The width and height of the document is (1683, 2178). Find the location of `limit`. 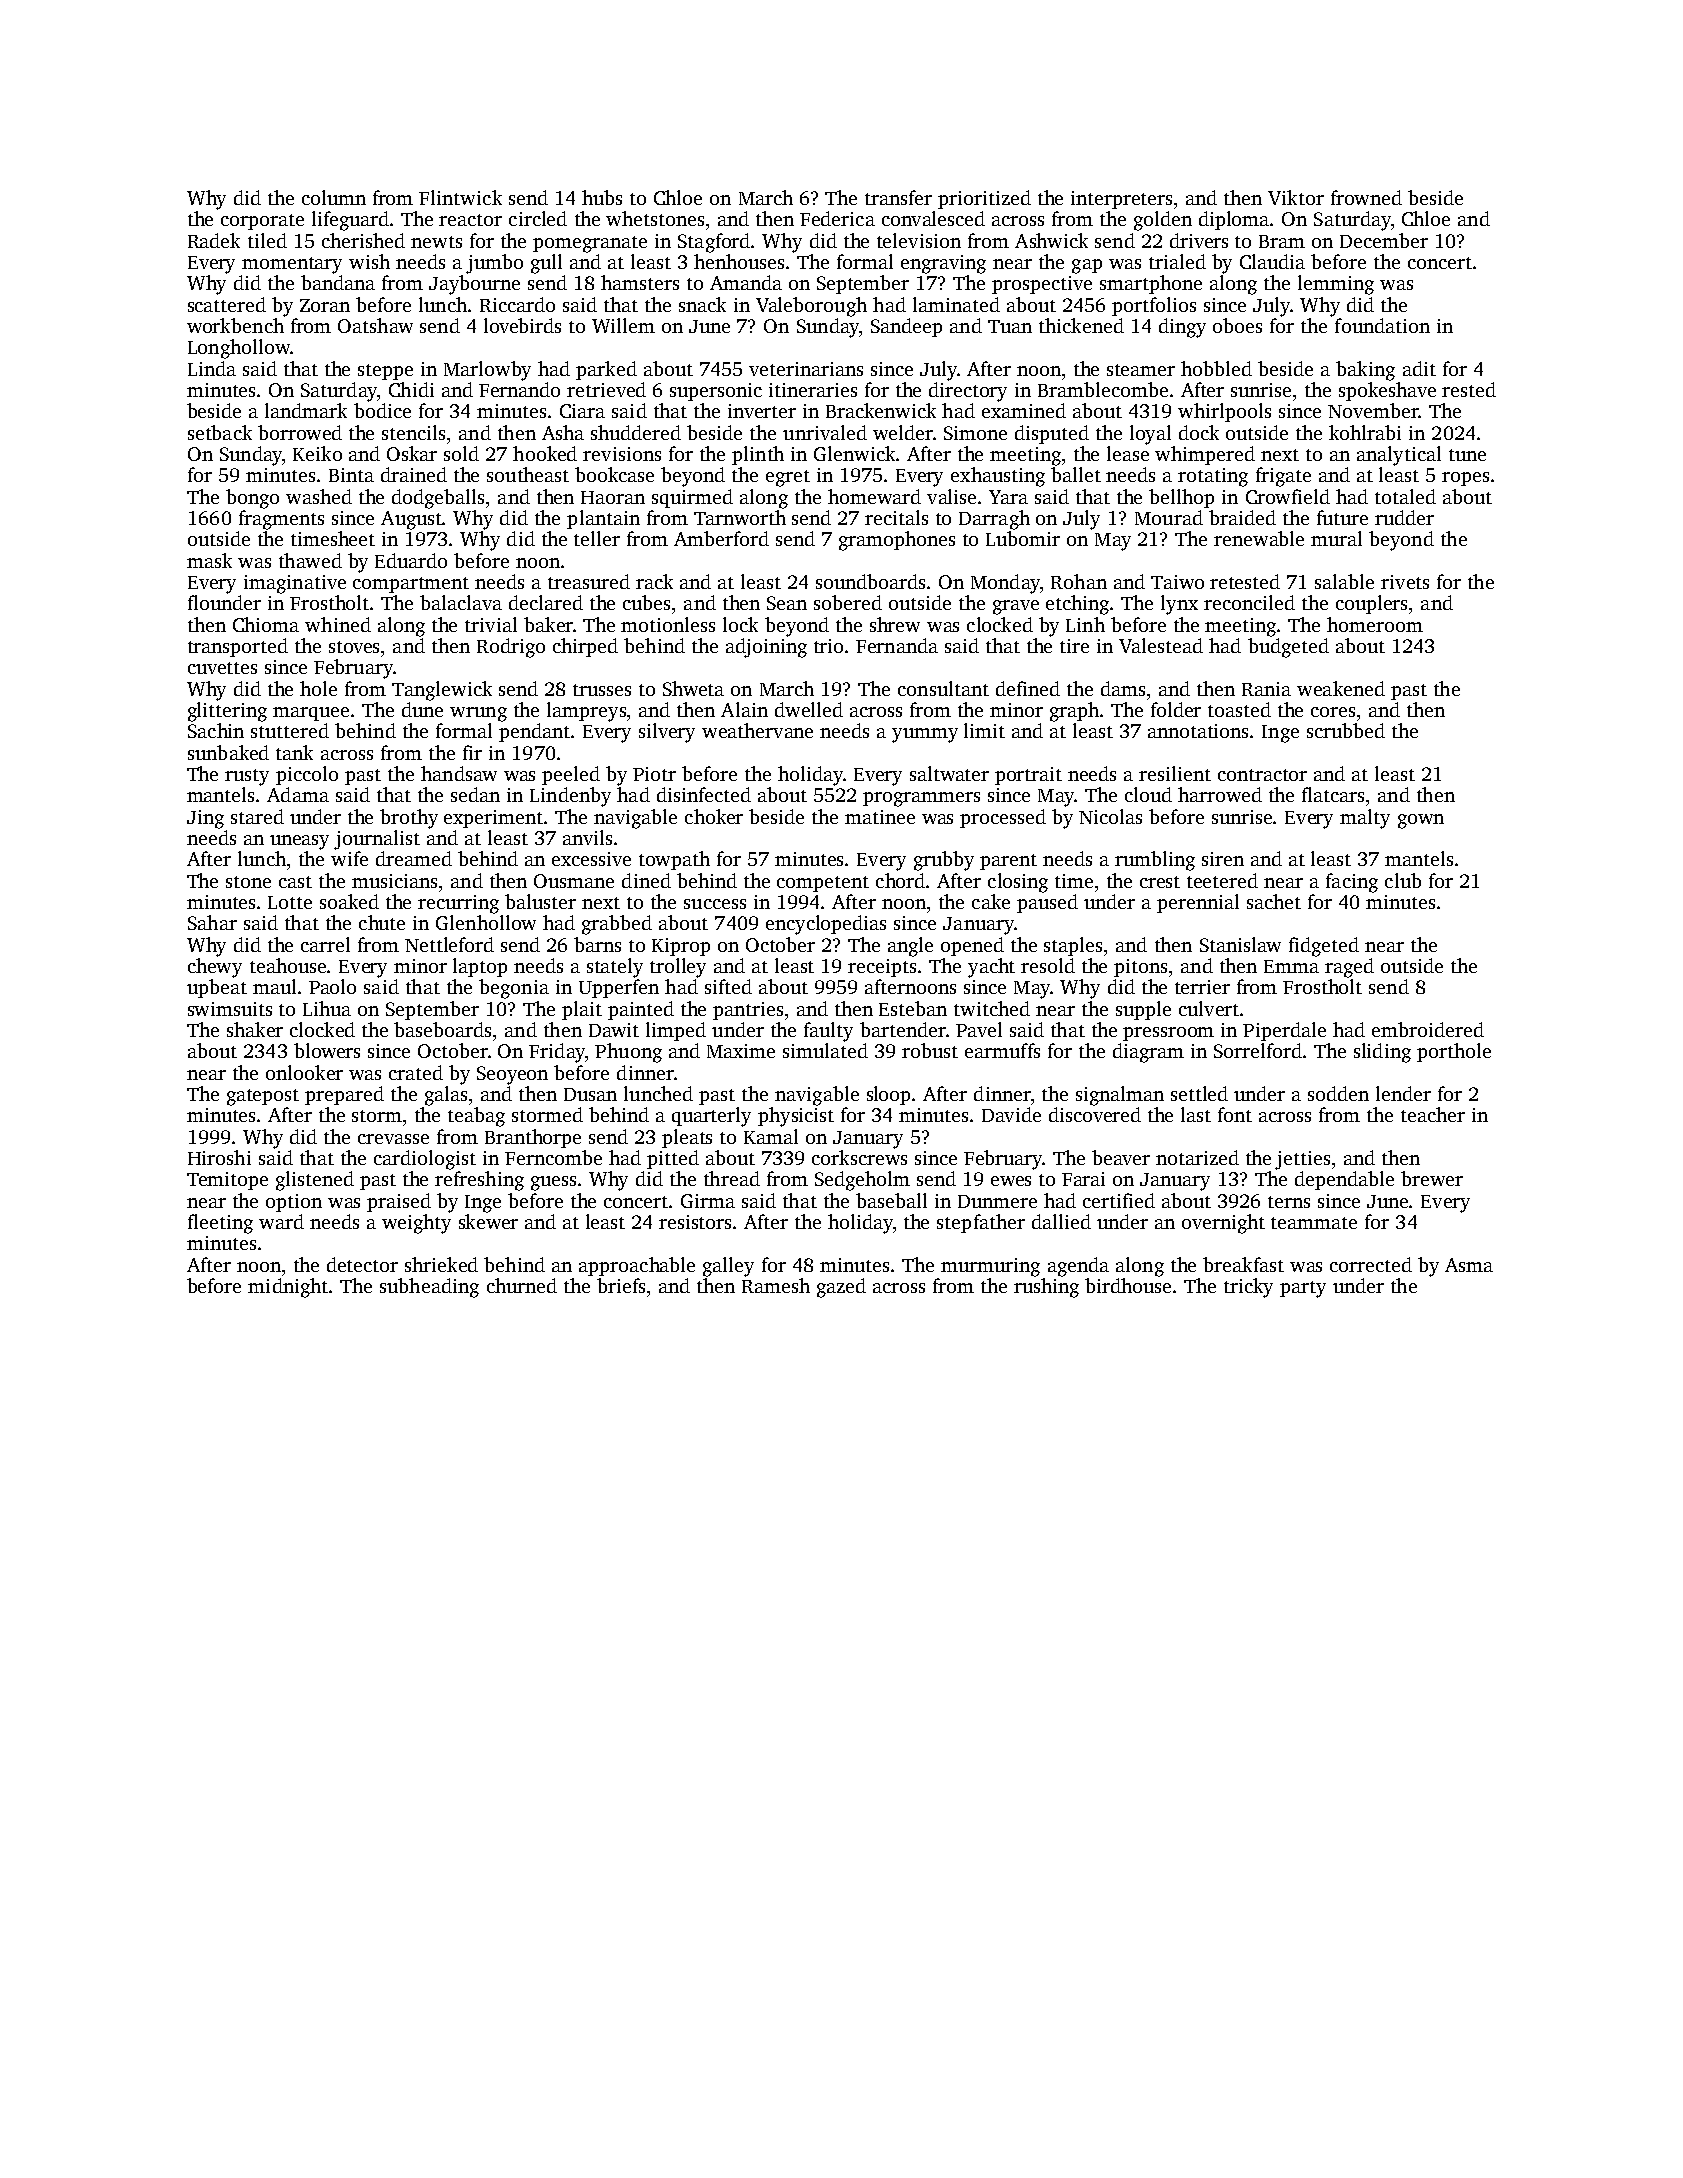

limit is located at coordinates (984, 730).
